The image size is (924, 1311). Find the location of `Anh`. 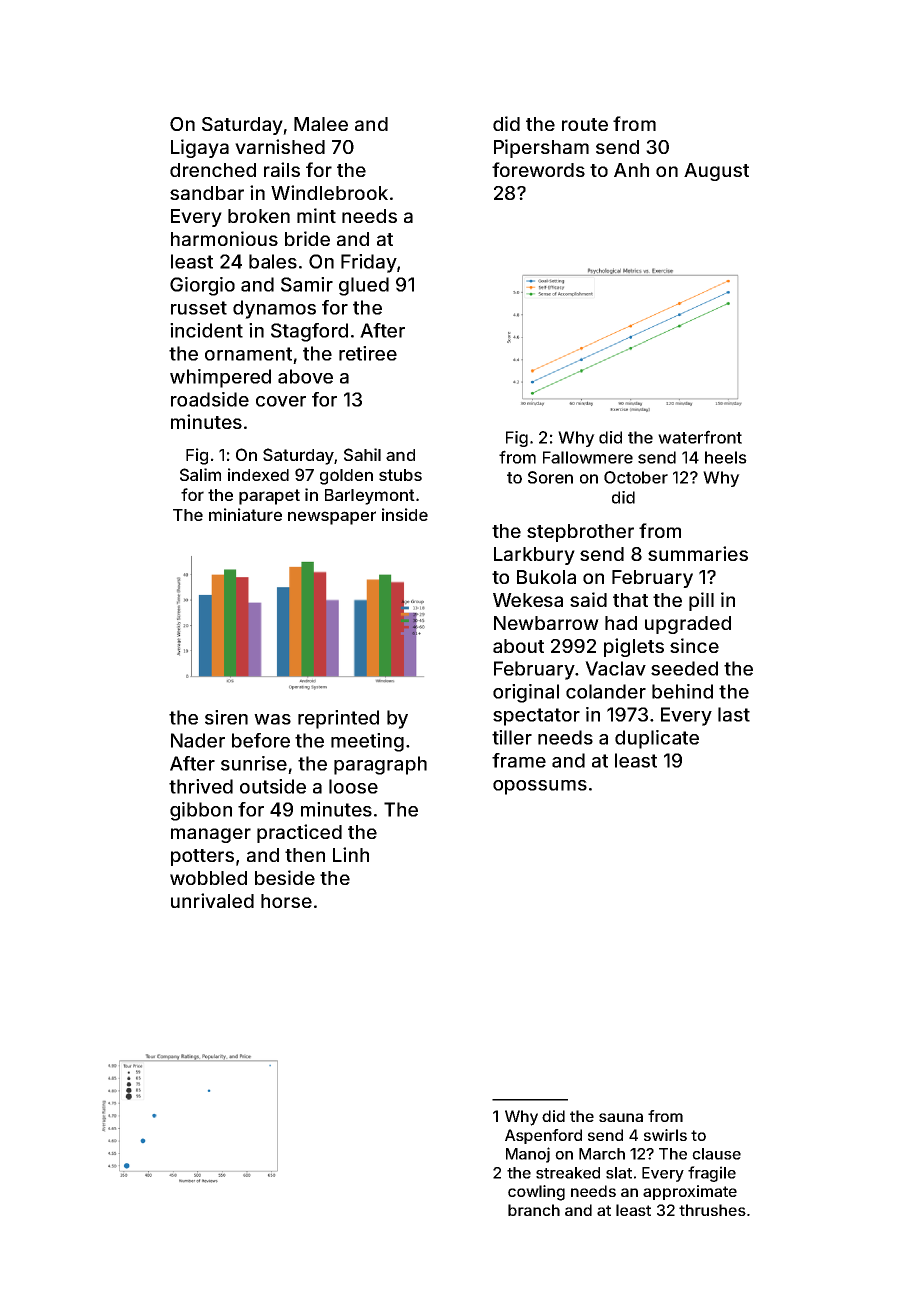

Anh is located at coordinates (631, 170).
